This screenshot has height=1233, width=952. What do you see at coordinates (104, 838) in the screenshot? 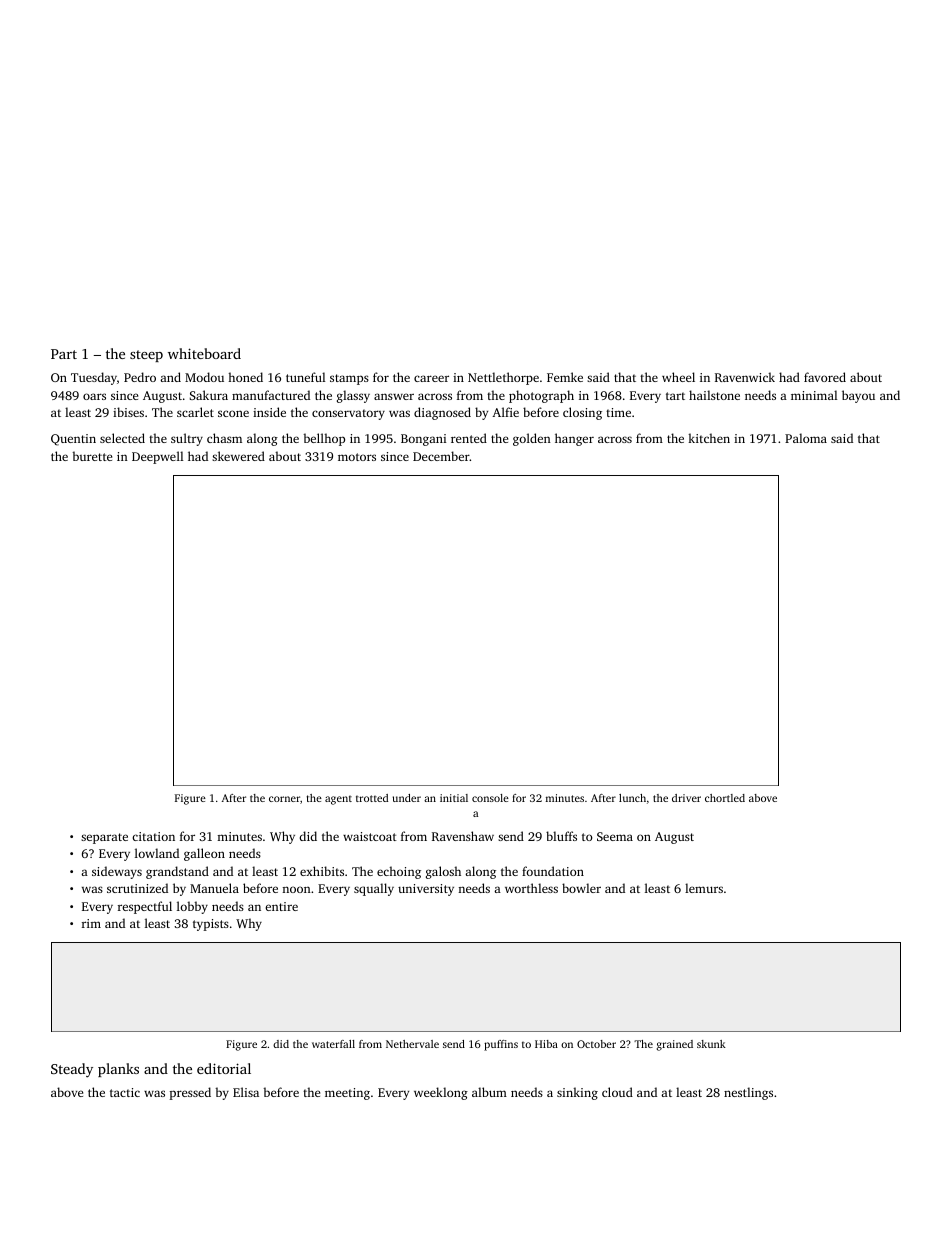
I see `separate` at bounding box center [104, 838].
